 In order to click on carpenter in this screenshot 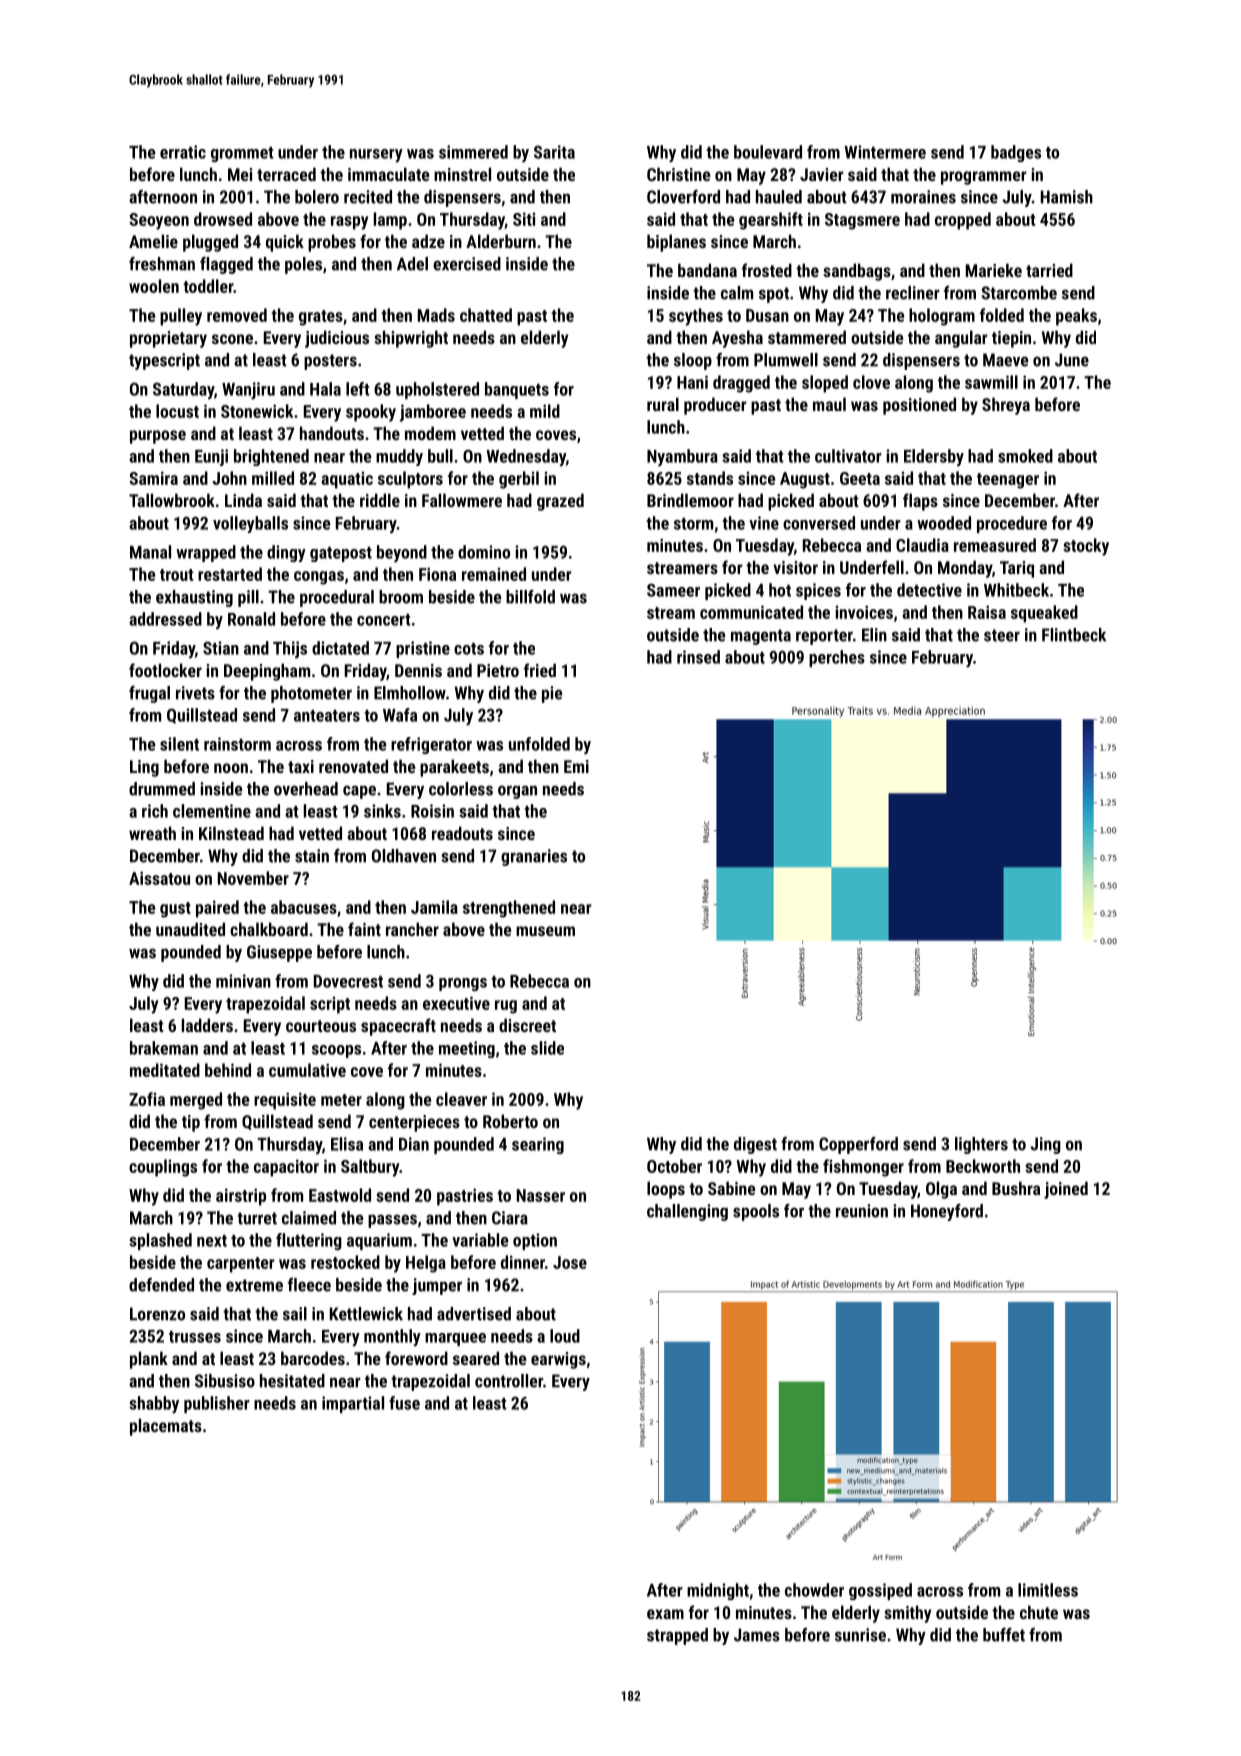, I will do `click(241, 1265)`.
